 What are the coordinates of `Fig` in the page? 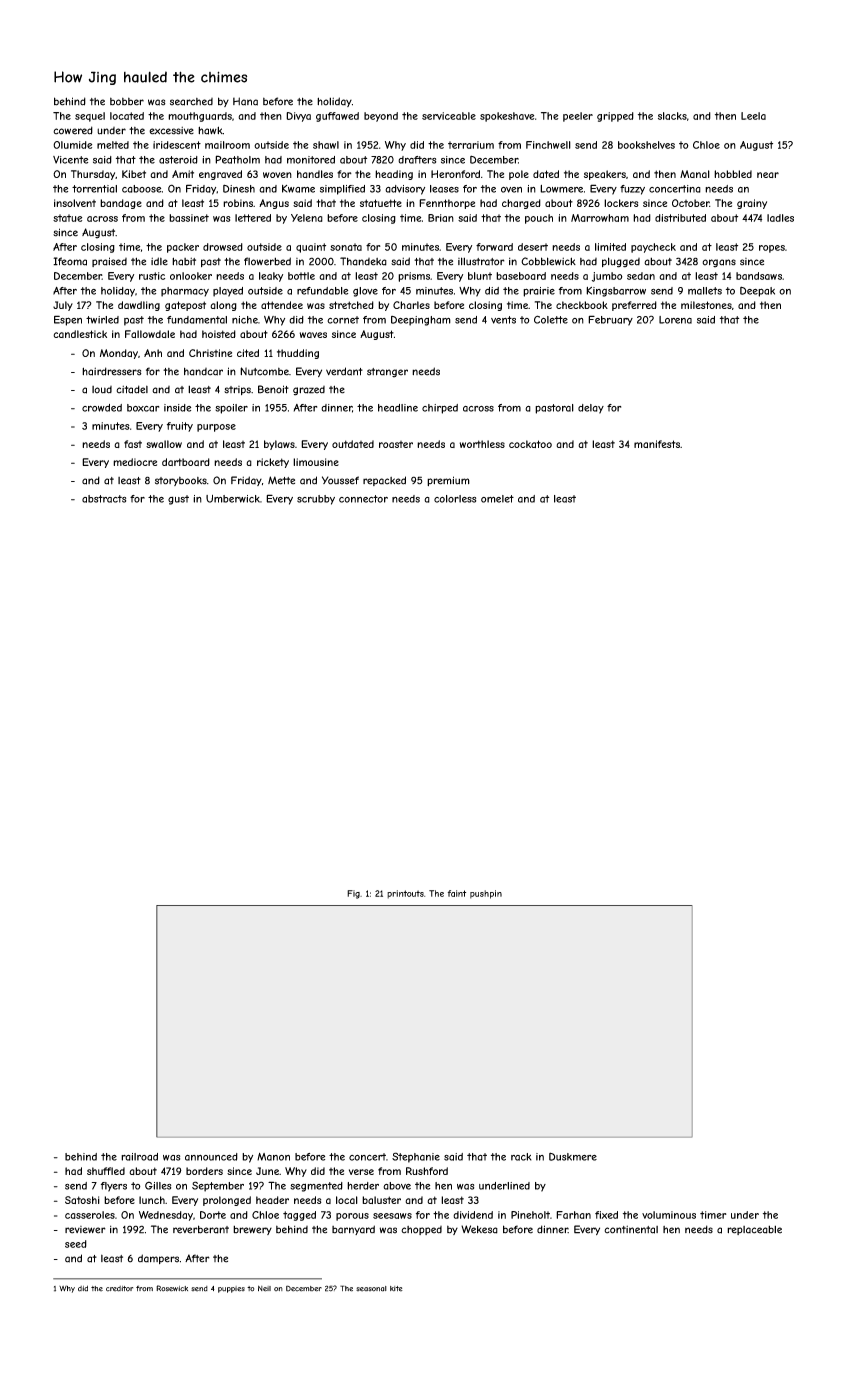 It's located at (353, 894).
